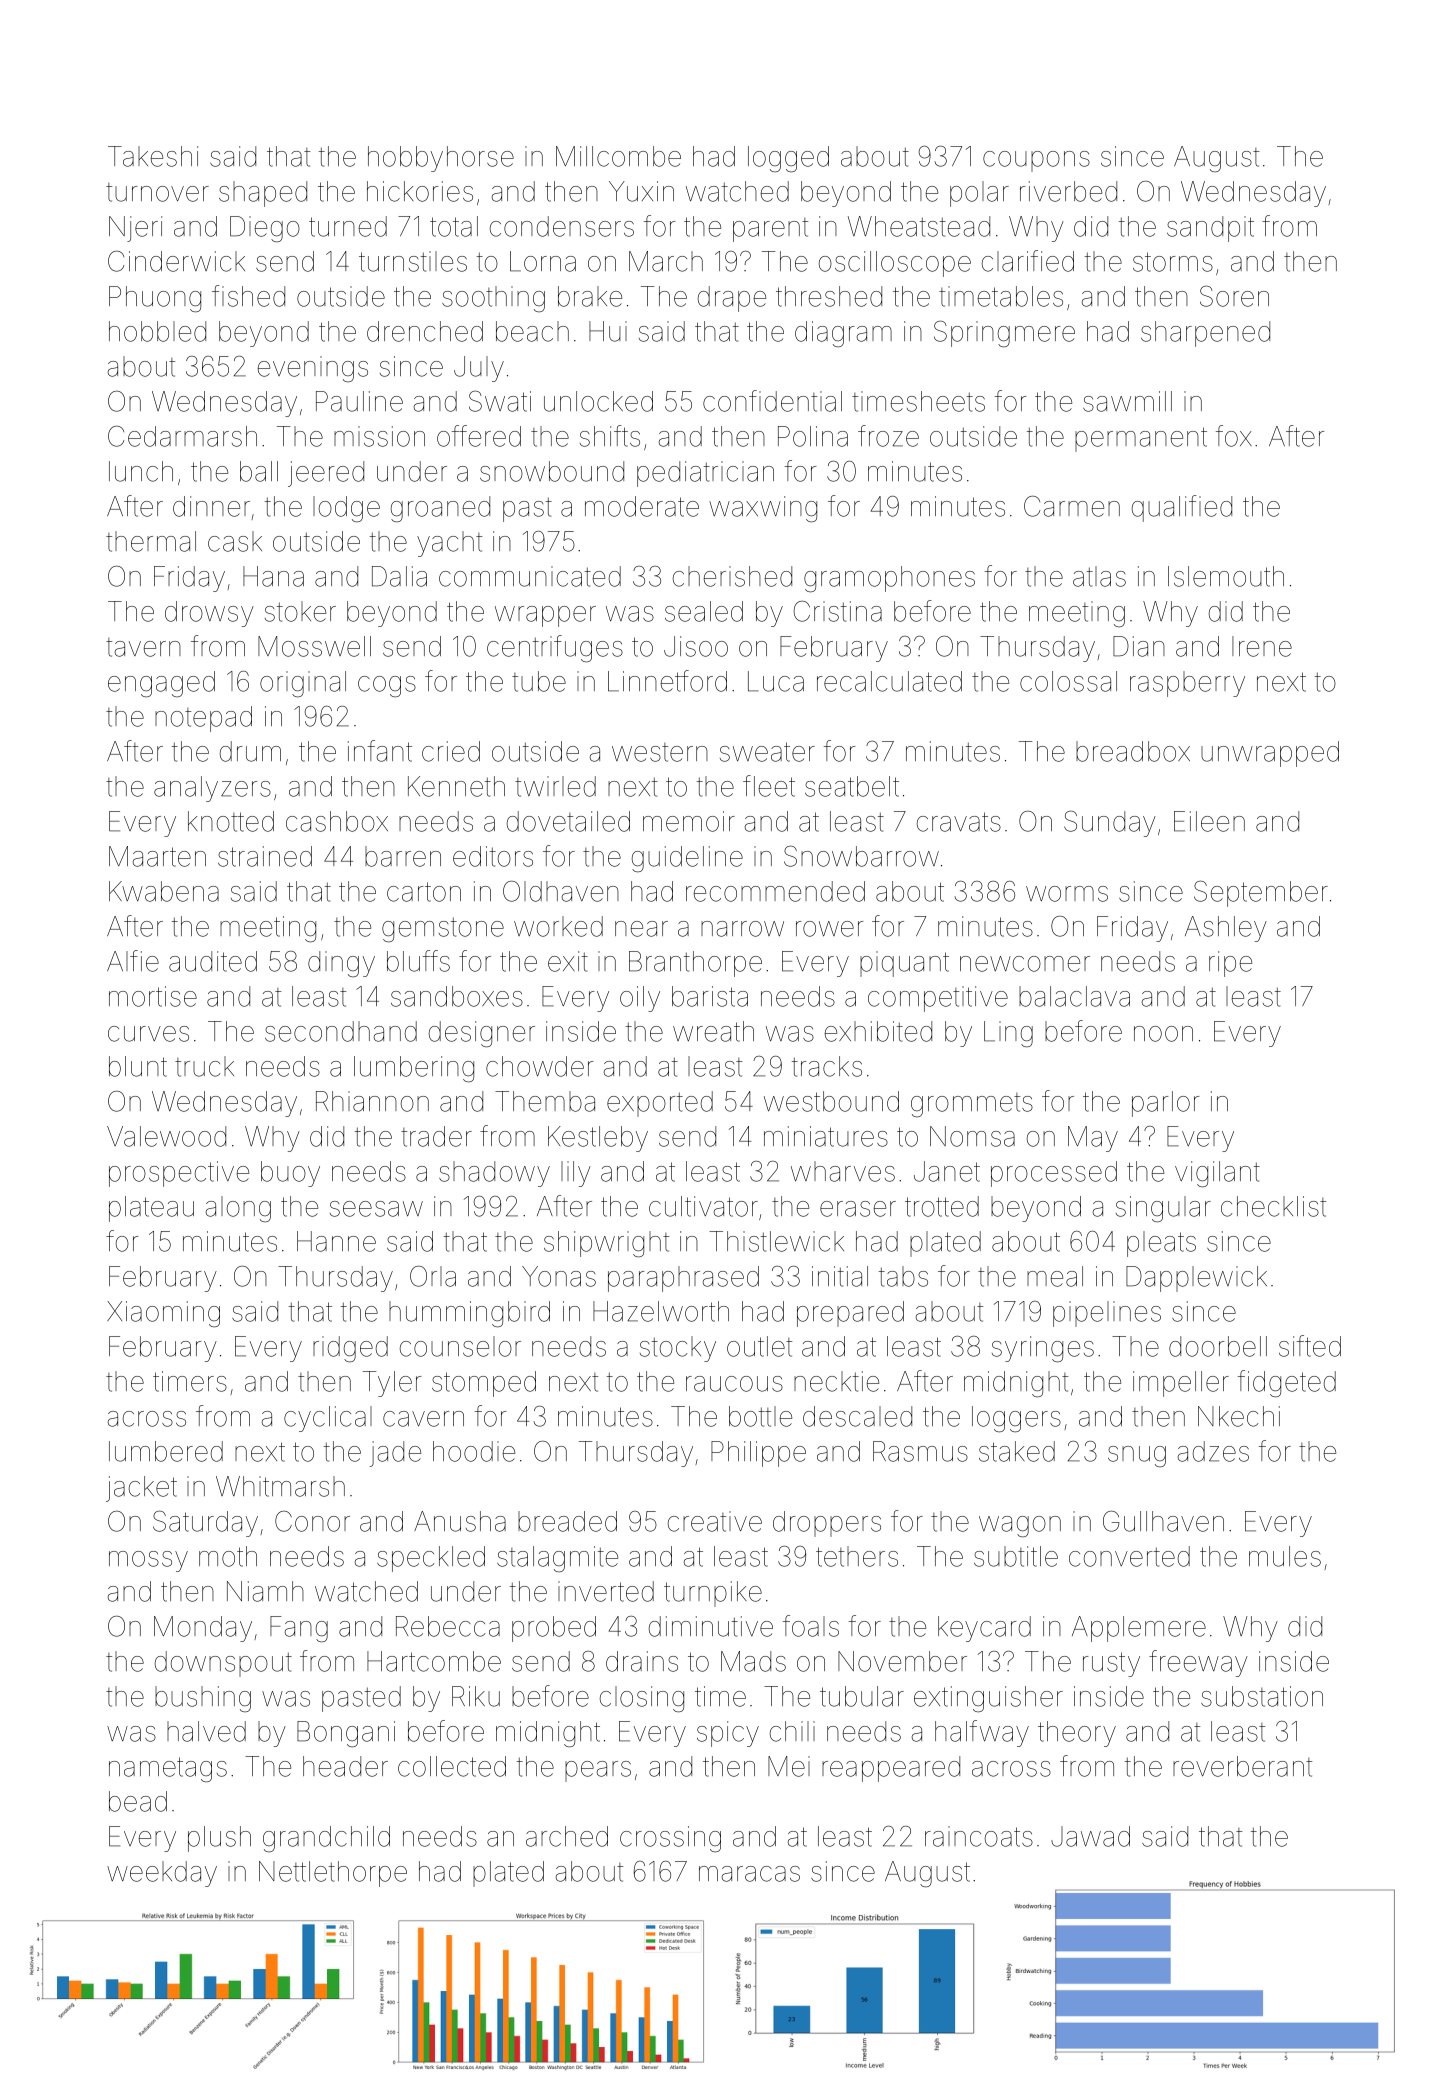 The width and height of the screenshot is (1450, 2100). I want to click on trader, so click(436, 1136).
